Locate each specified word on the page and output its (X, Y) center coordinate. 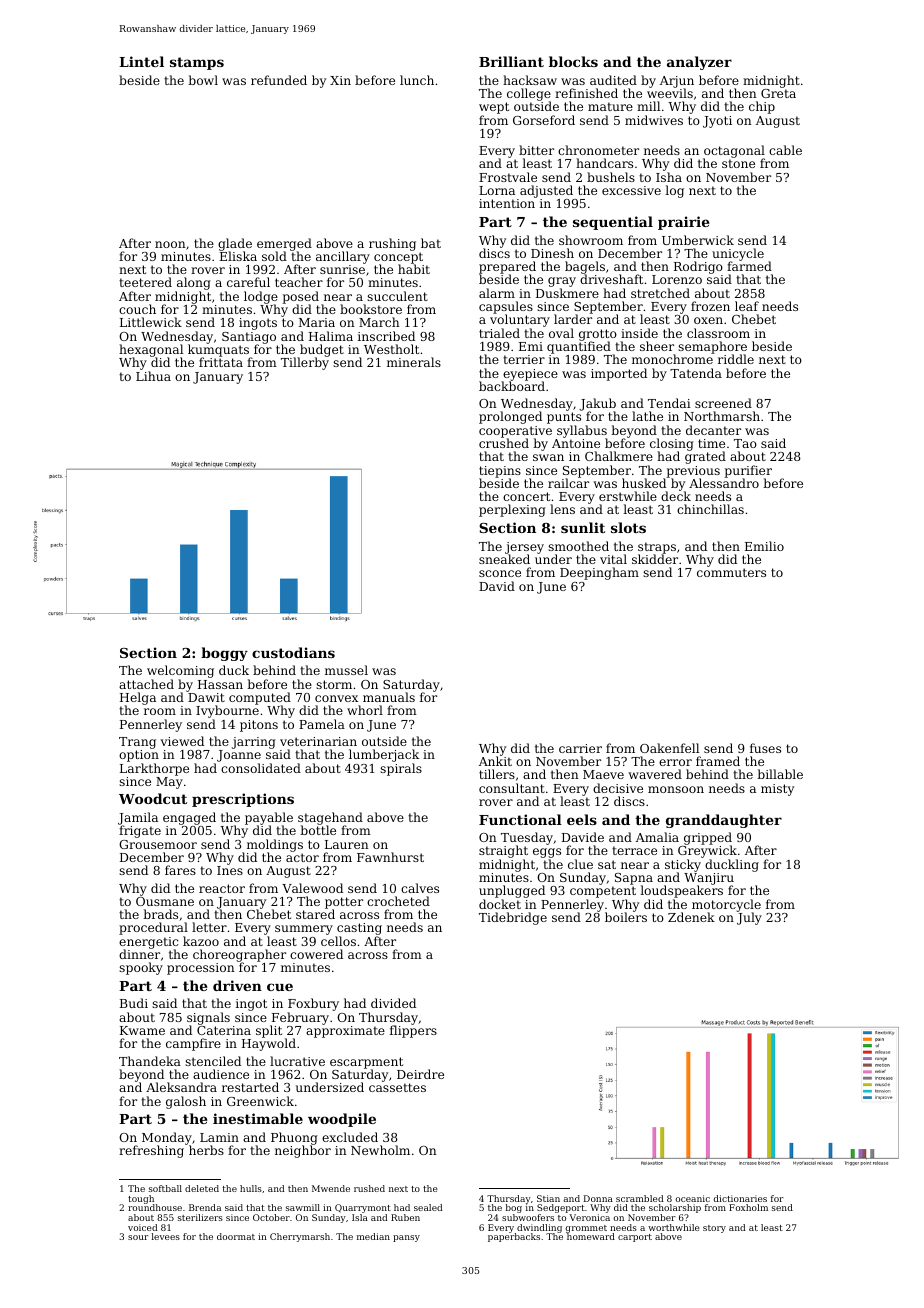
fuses (765, 748)
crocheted (398, 901)
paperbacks (514, 1238)
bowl (203, 80)
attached (146, 684)
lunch (417, 80)
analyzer (699, 63)
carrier (580, 748)
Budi (134, 1003)
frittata (221, 362)
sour (138, 1237)
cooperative (515, 432)
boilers (626, 917)
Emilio (764, 546)
